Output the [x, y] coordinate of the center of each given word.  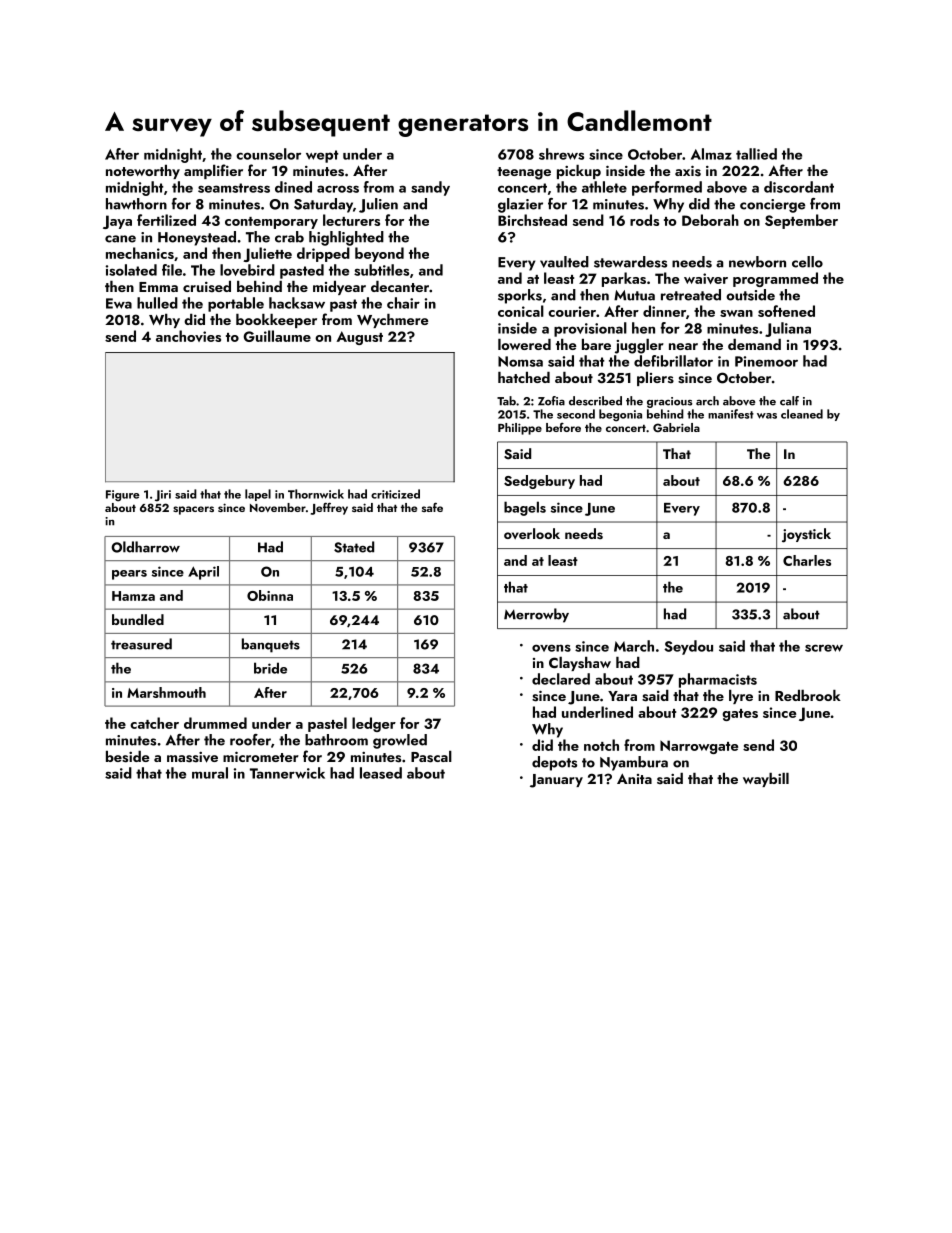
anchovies [188, 336]
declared [561, 679]
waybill [766, 780]
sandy [430, 188]
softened [786, 311]
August [360, 338]
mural [210, 773]
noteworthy [143, 172]
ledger [374, 724]
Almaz [711, 154]
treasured [141, 644]
